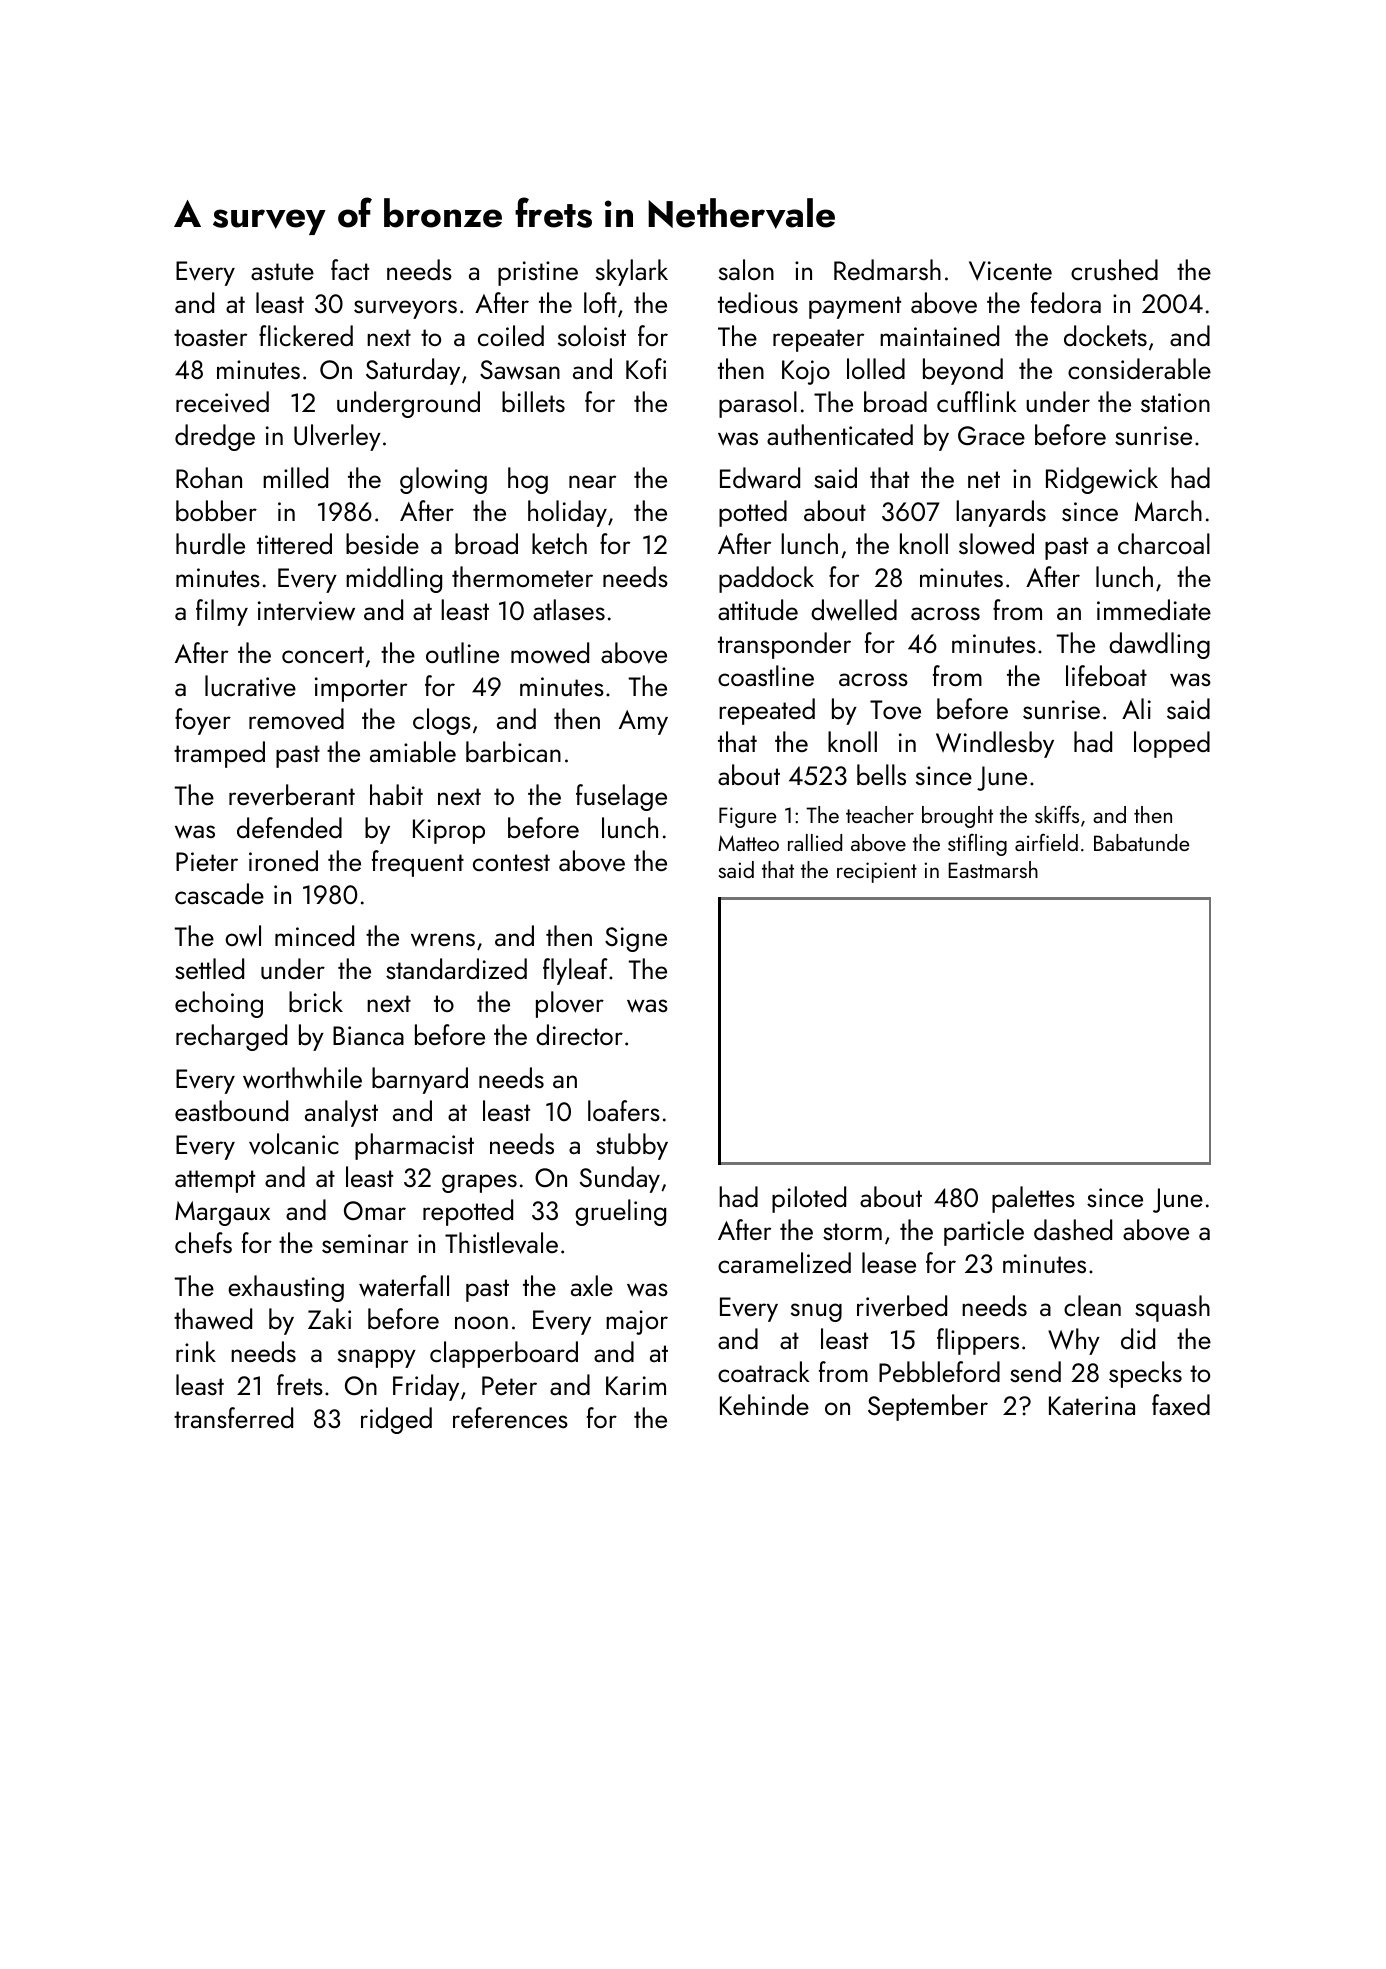 The width and height of the document is (1386, 1969). What do you see at coordinates (636, 939) in the document?
I see `Signe` at bounding box center [636, 939].
